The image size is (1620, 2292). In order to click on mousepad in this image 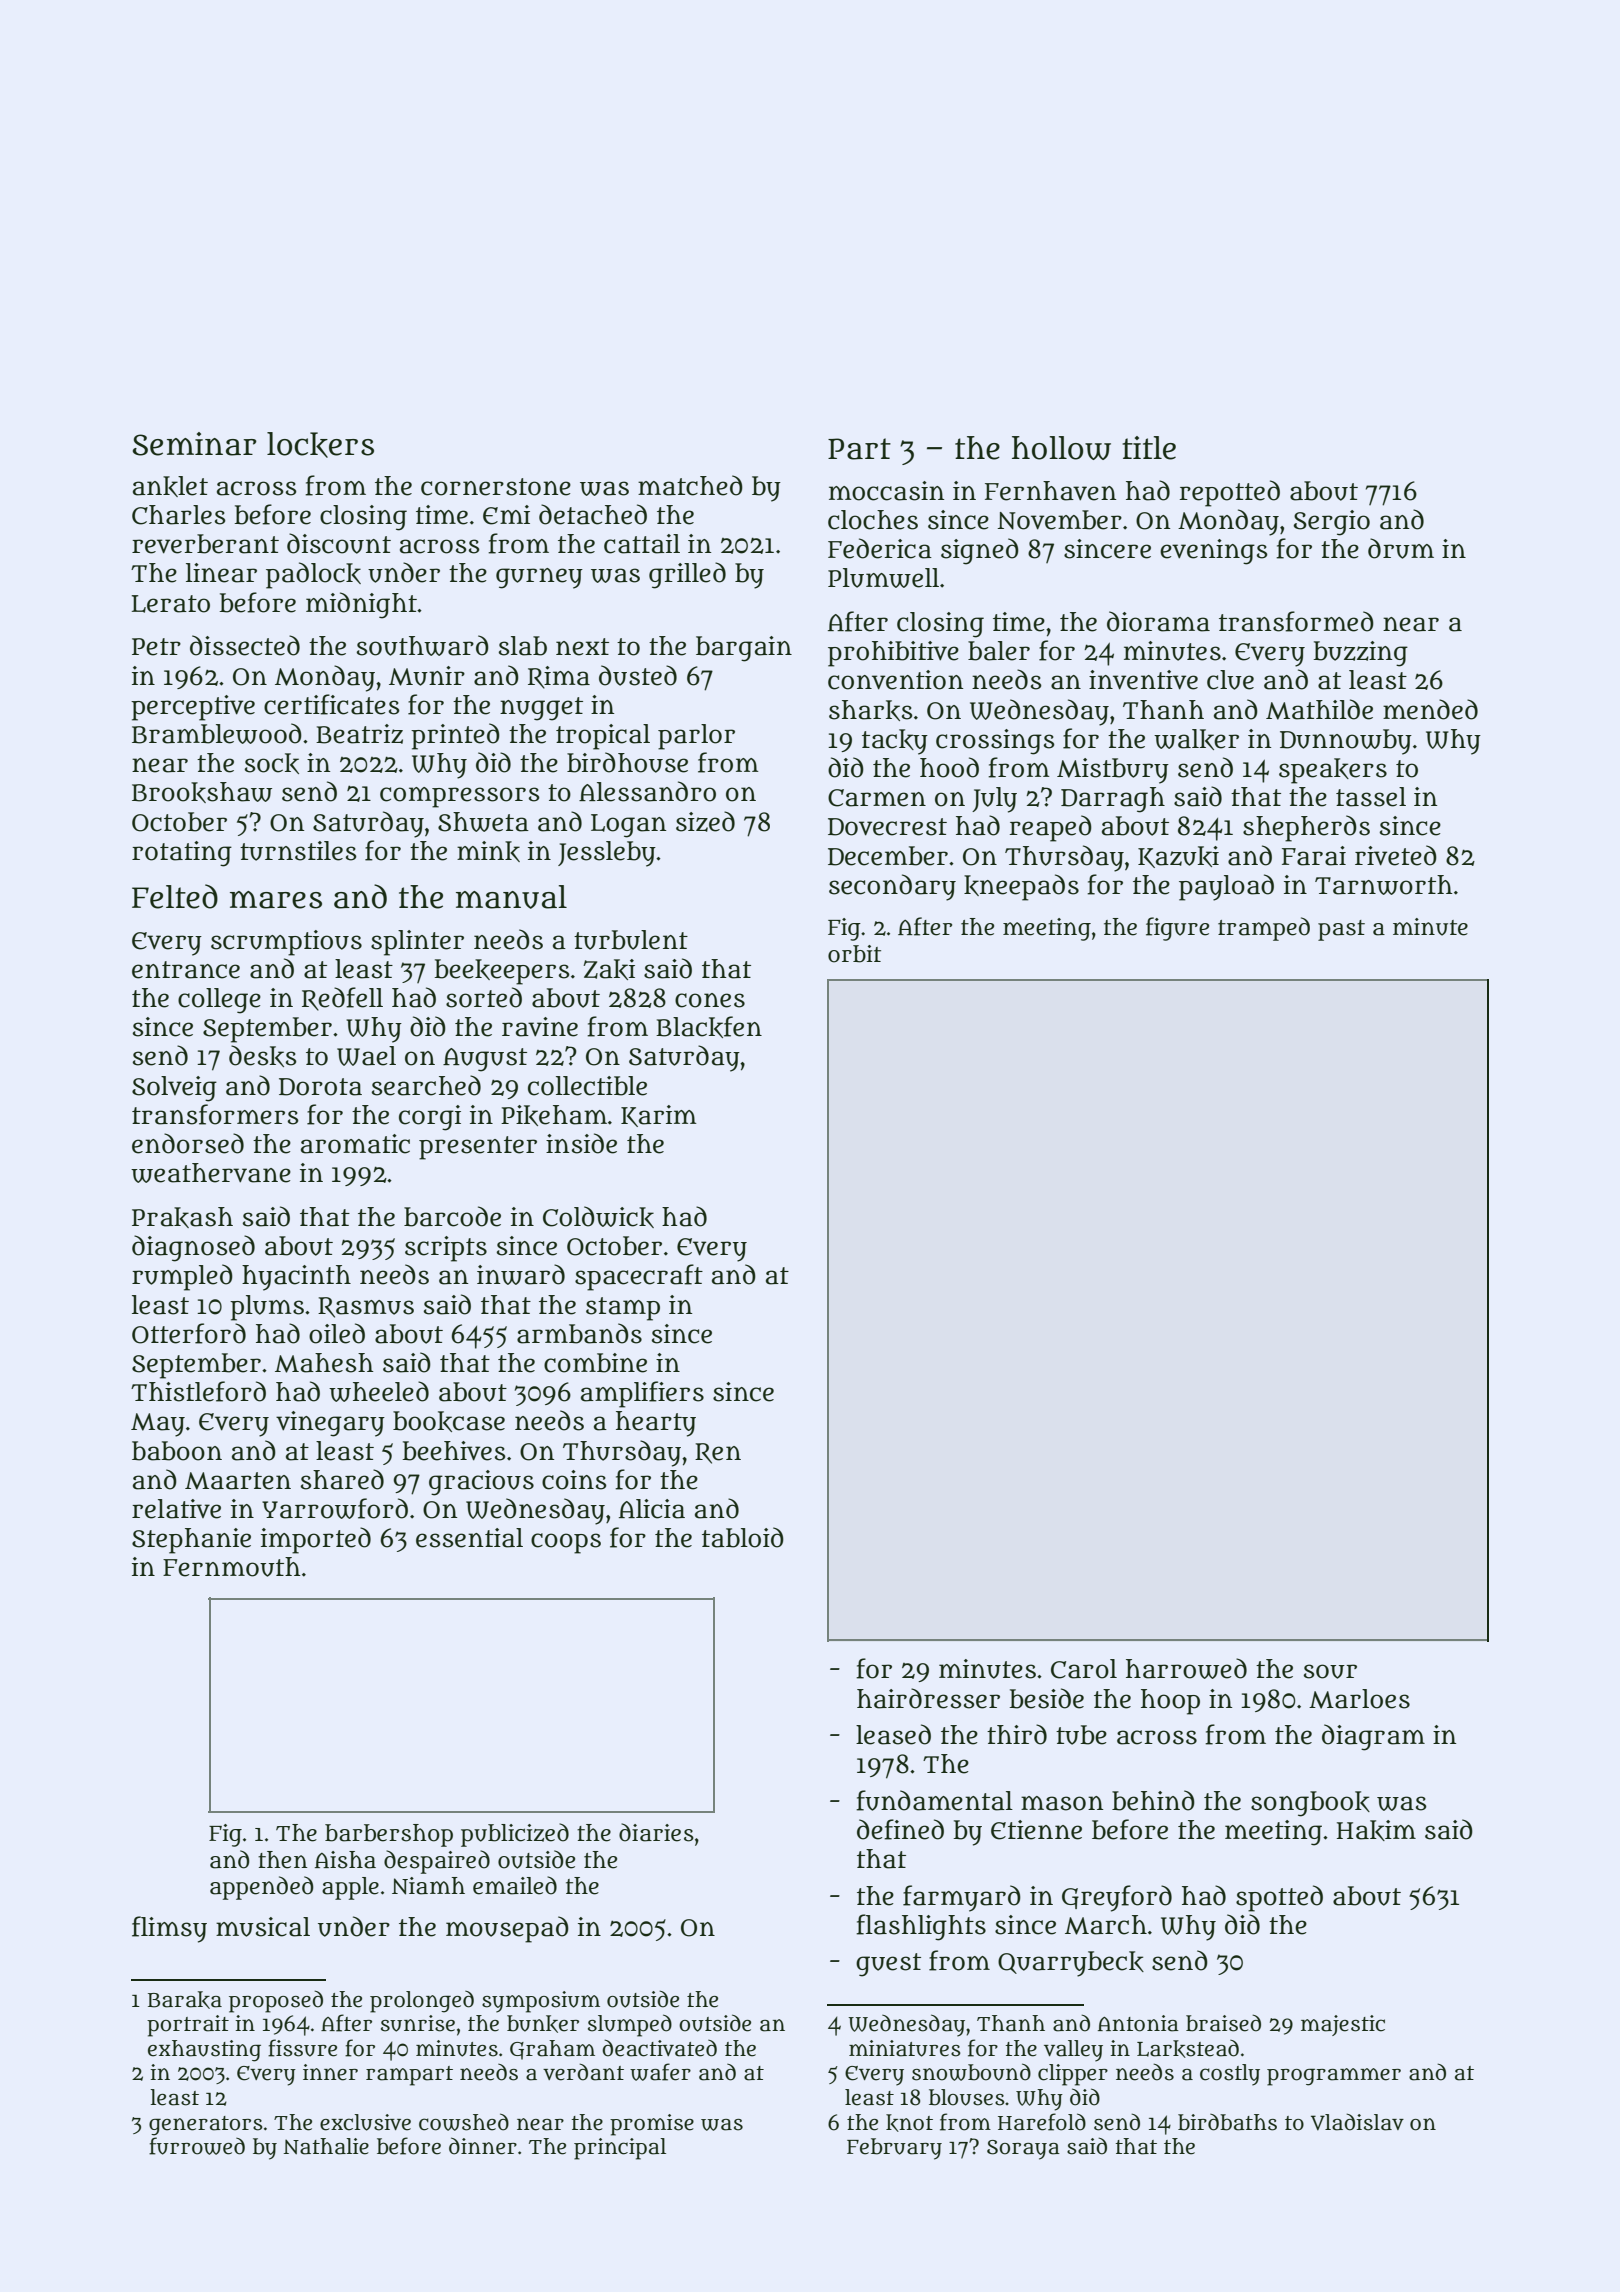, I will do `click(507, 1929)`.
